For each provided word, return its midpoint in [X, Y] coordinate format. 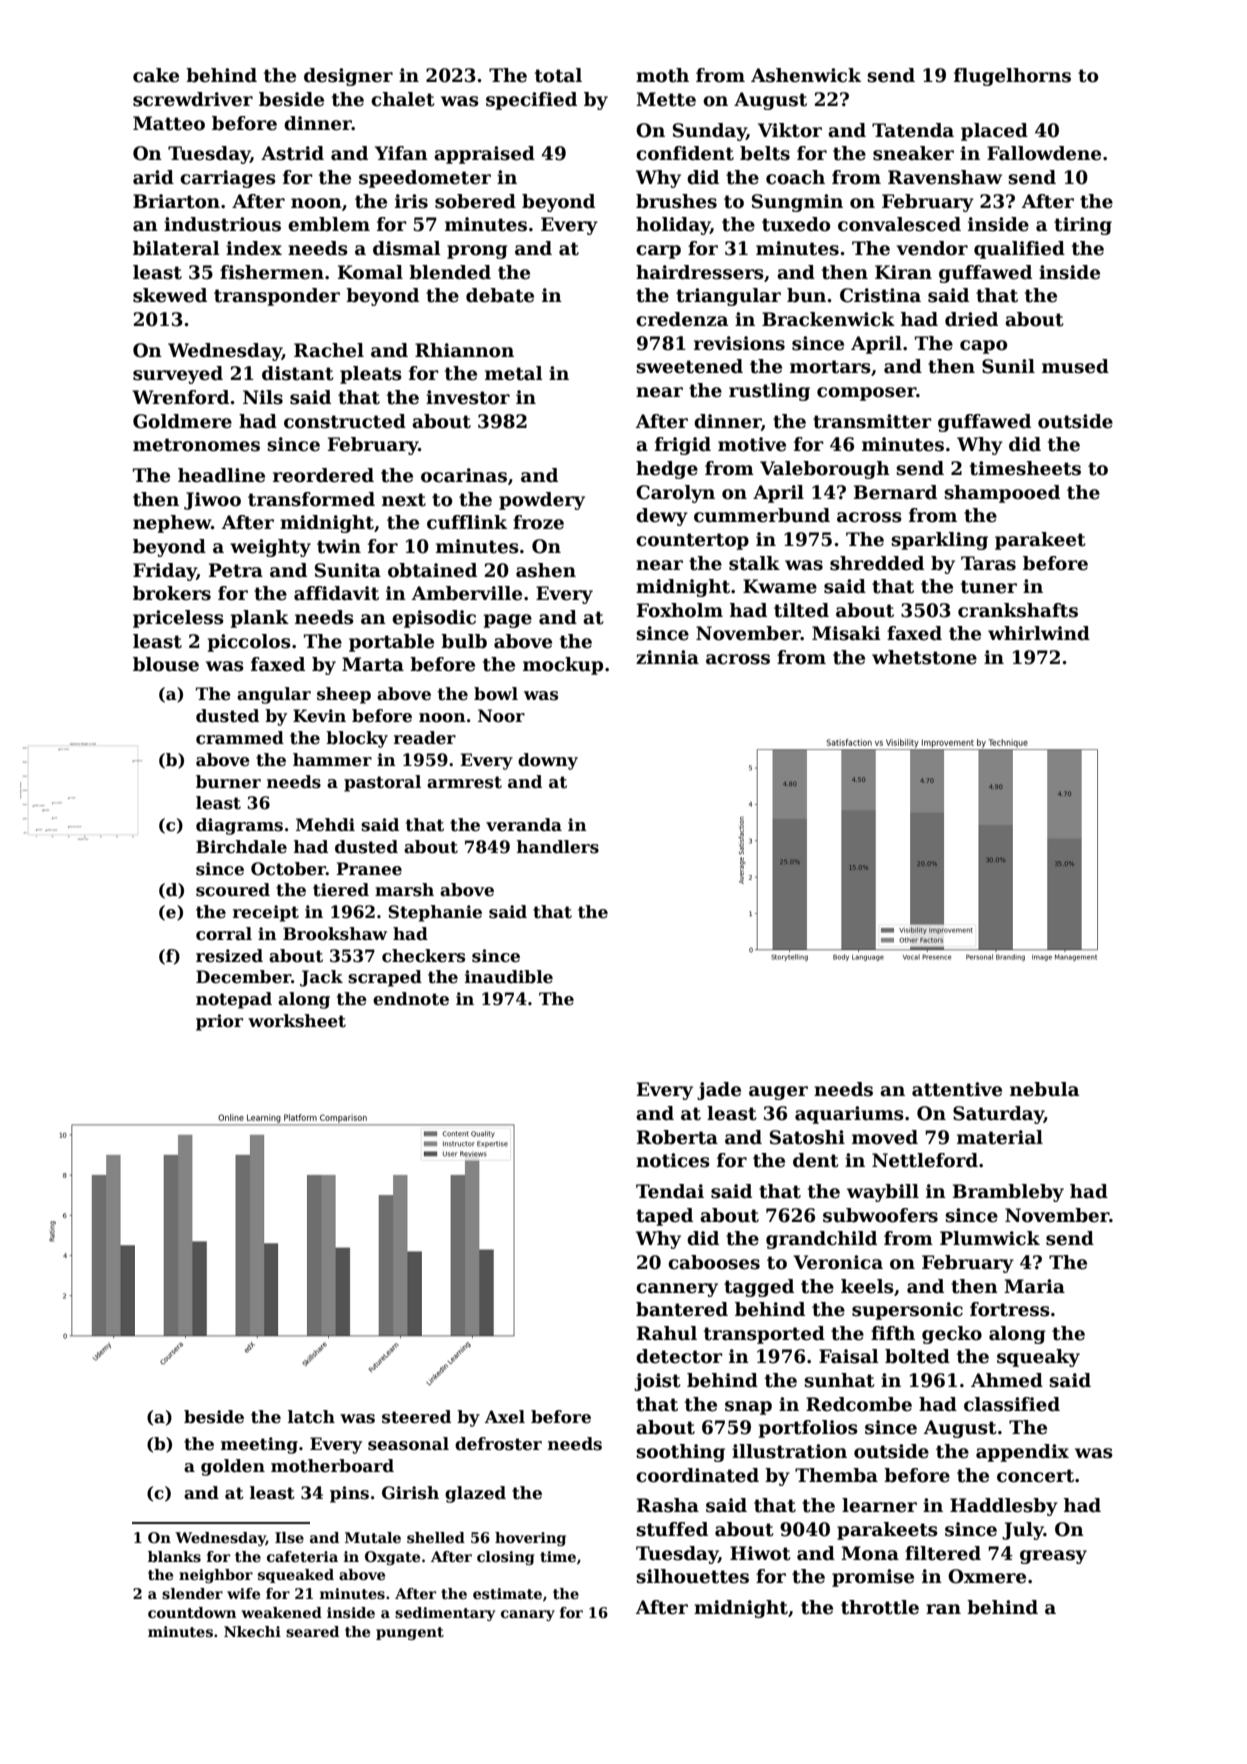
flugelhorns [1012, 77]
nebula [1044, 1089]
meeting [259, 1445]
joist [657, 1382]
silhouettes [692, 1576]
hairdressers [700, 272]
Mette [666, 99]
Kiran [903, 272]
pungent [410, 1633]
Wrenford [180, 397]
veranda [524, 825]
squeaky [1038, 1358]
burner [228, 782]
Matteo [169, 123]
